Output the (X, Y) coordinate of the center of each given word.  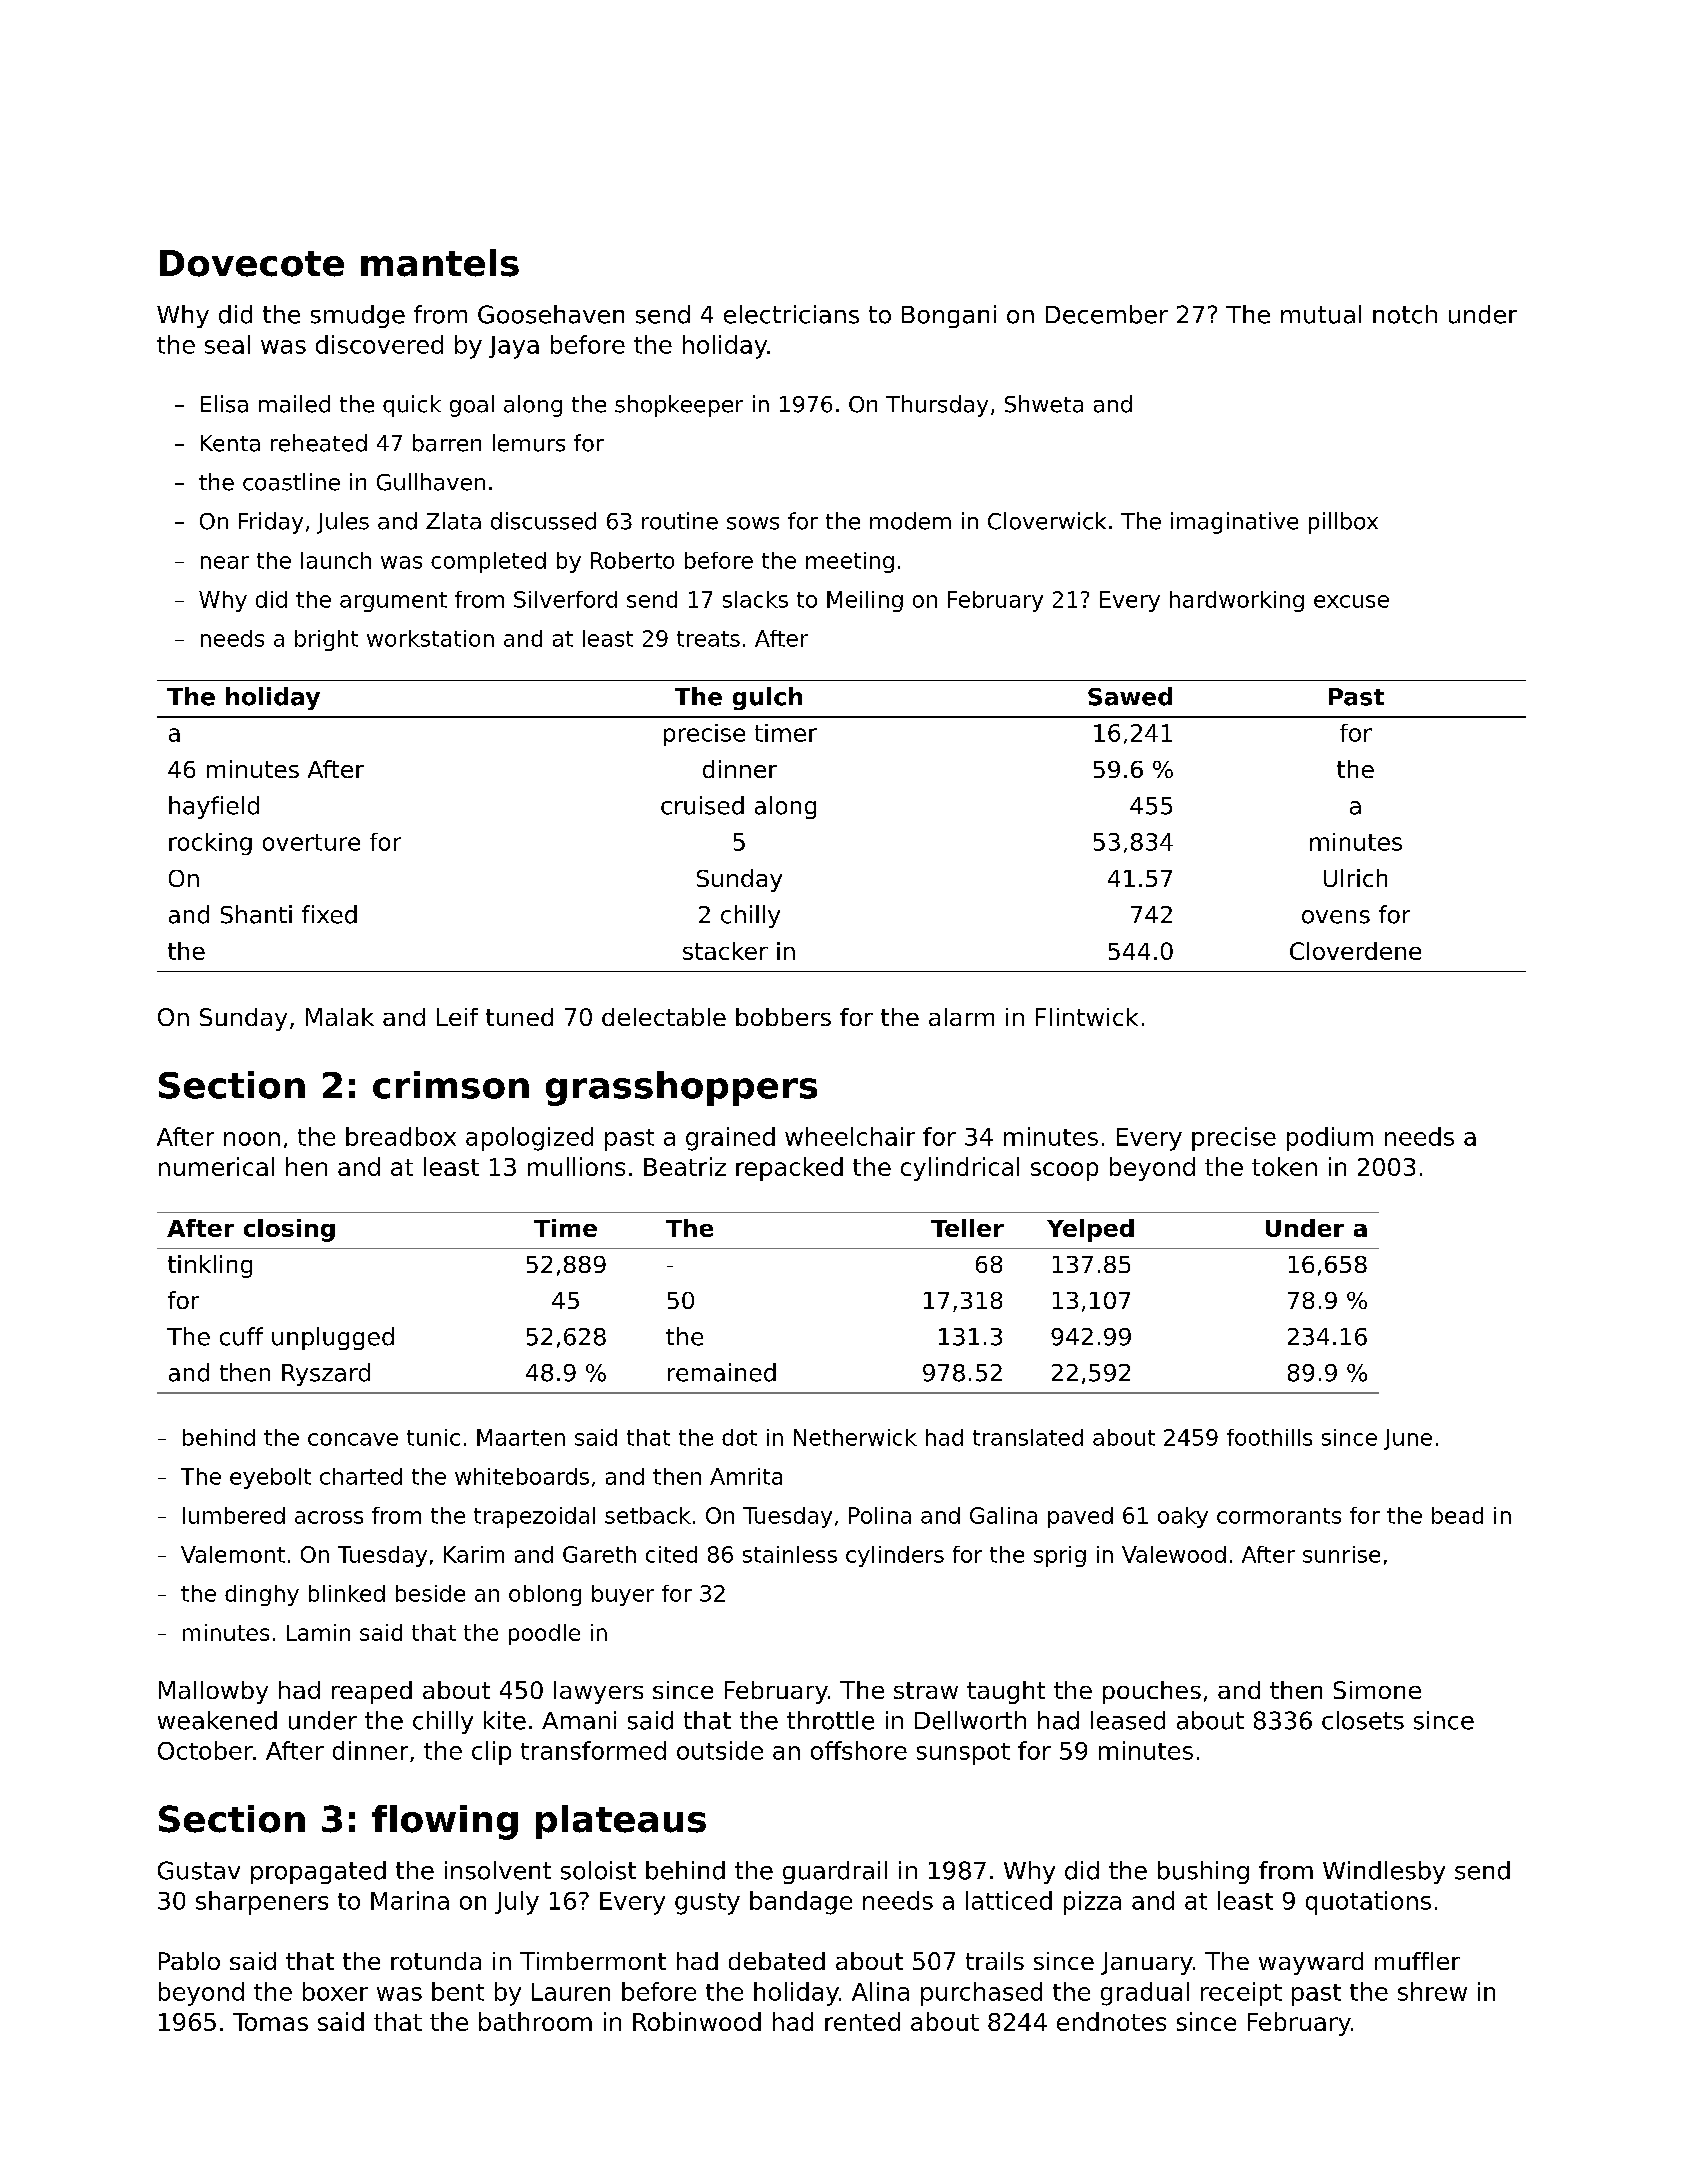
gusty (707, 1904)
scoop (1064, 1171)
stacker (725, 951)
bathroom (535, 2021)
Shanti (256, 914)
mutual (1321, 314)
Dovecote (252, 263)
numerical (216, 1166)
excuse (1351, 601)
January (1147, 1963)
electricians (791, 314)
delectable (664, 1017)
